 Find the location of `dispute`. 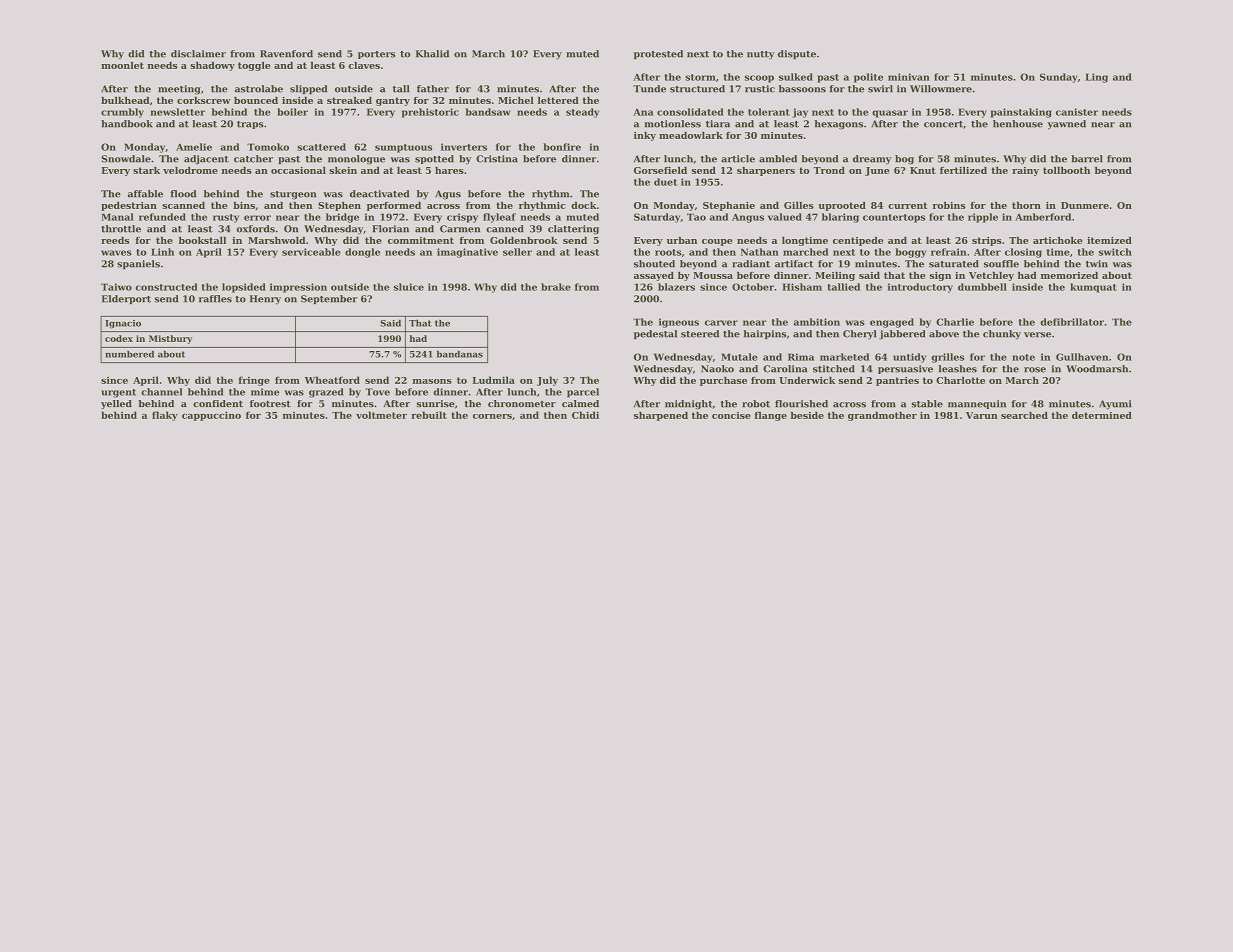

dispute is located at coordinates (797, 54).
